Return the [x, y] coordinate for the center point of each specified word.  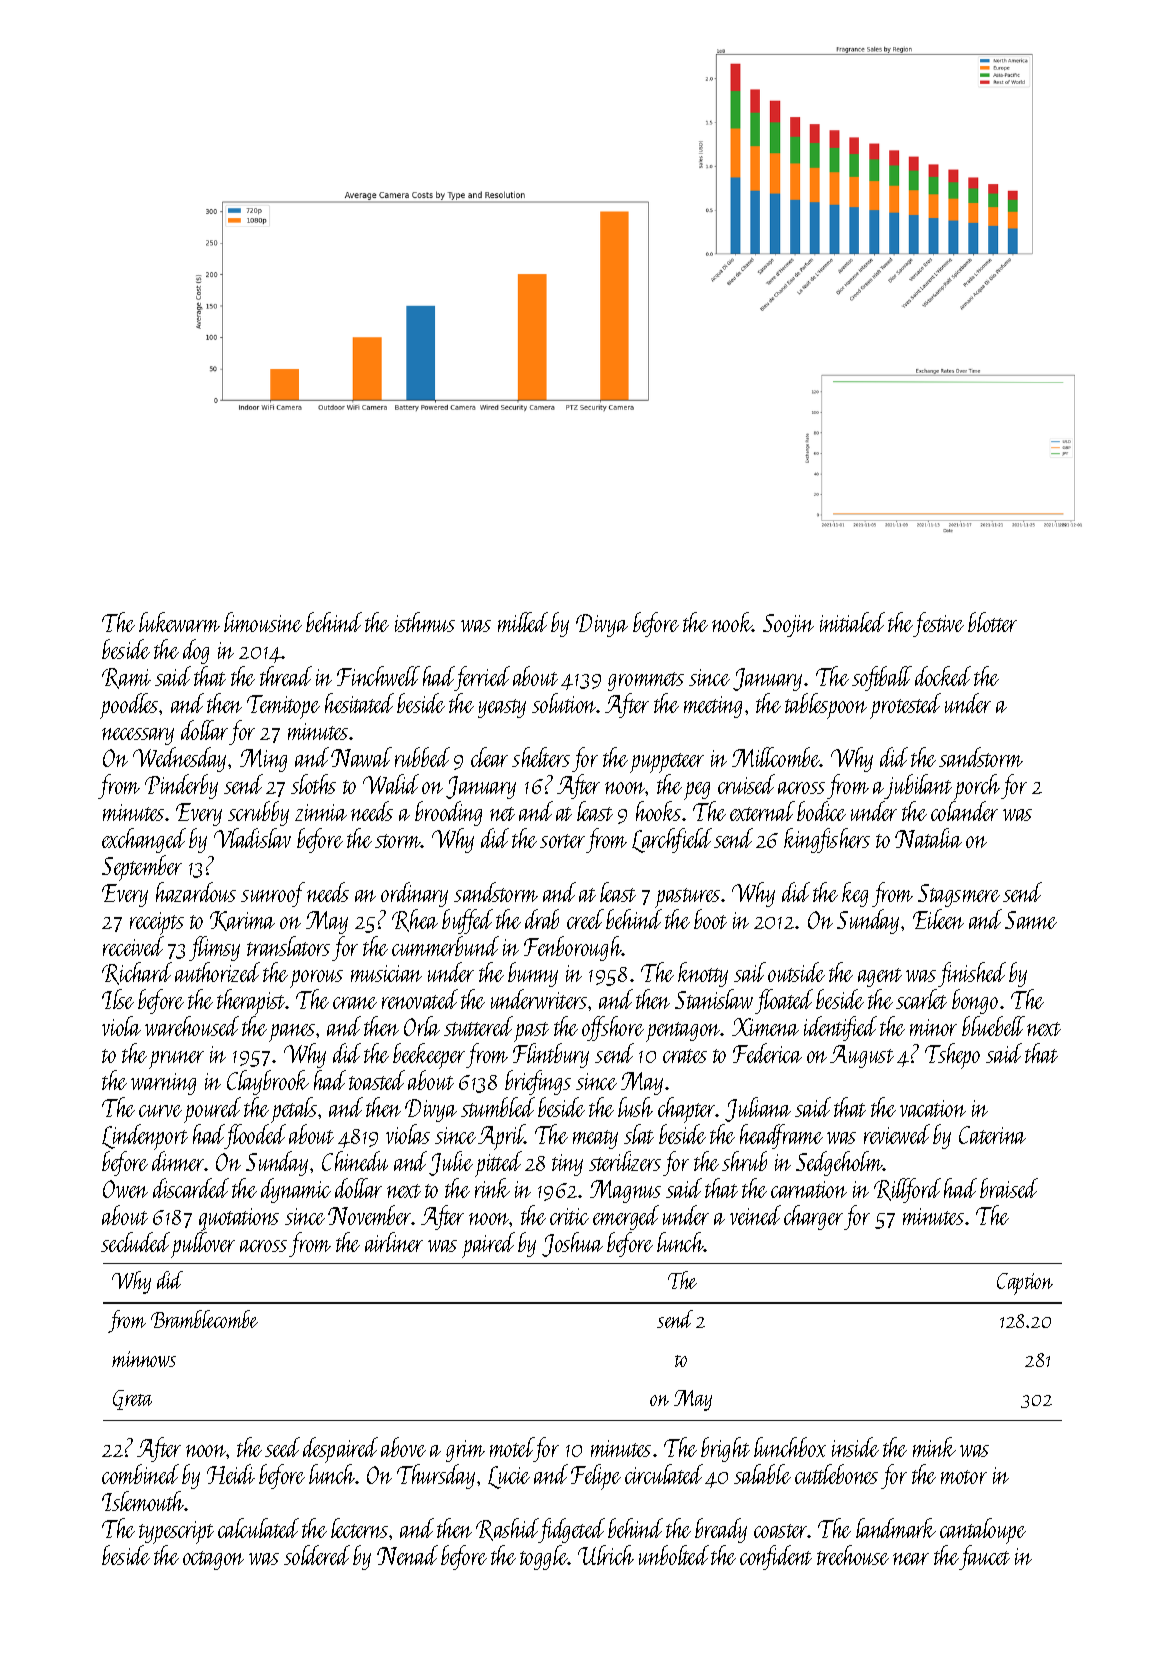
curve [160, 1111]
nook [732, 622]
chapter [687, 1110]
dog [196, 651]
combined [140, 1474]
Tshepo [952, 1056]
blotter [992, 622]
